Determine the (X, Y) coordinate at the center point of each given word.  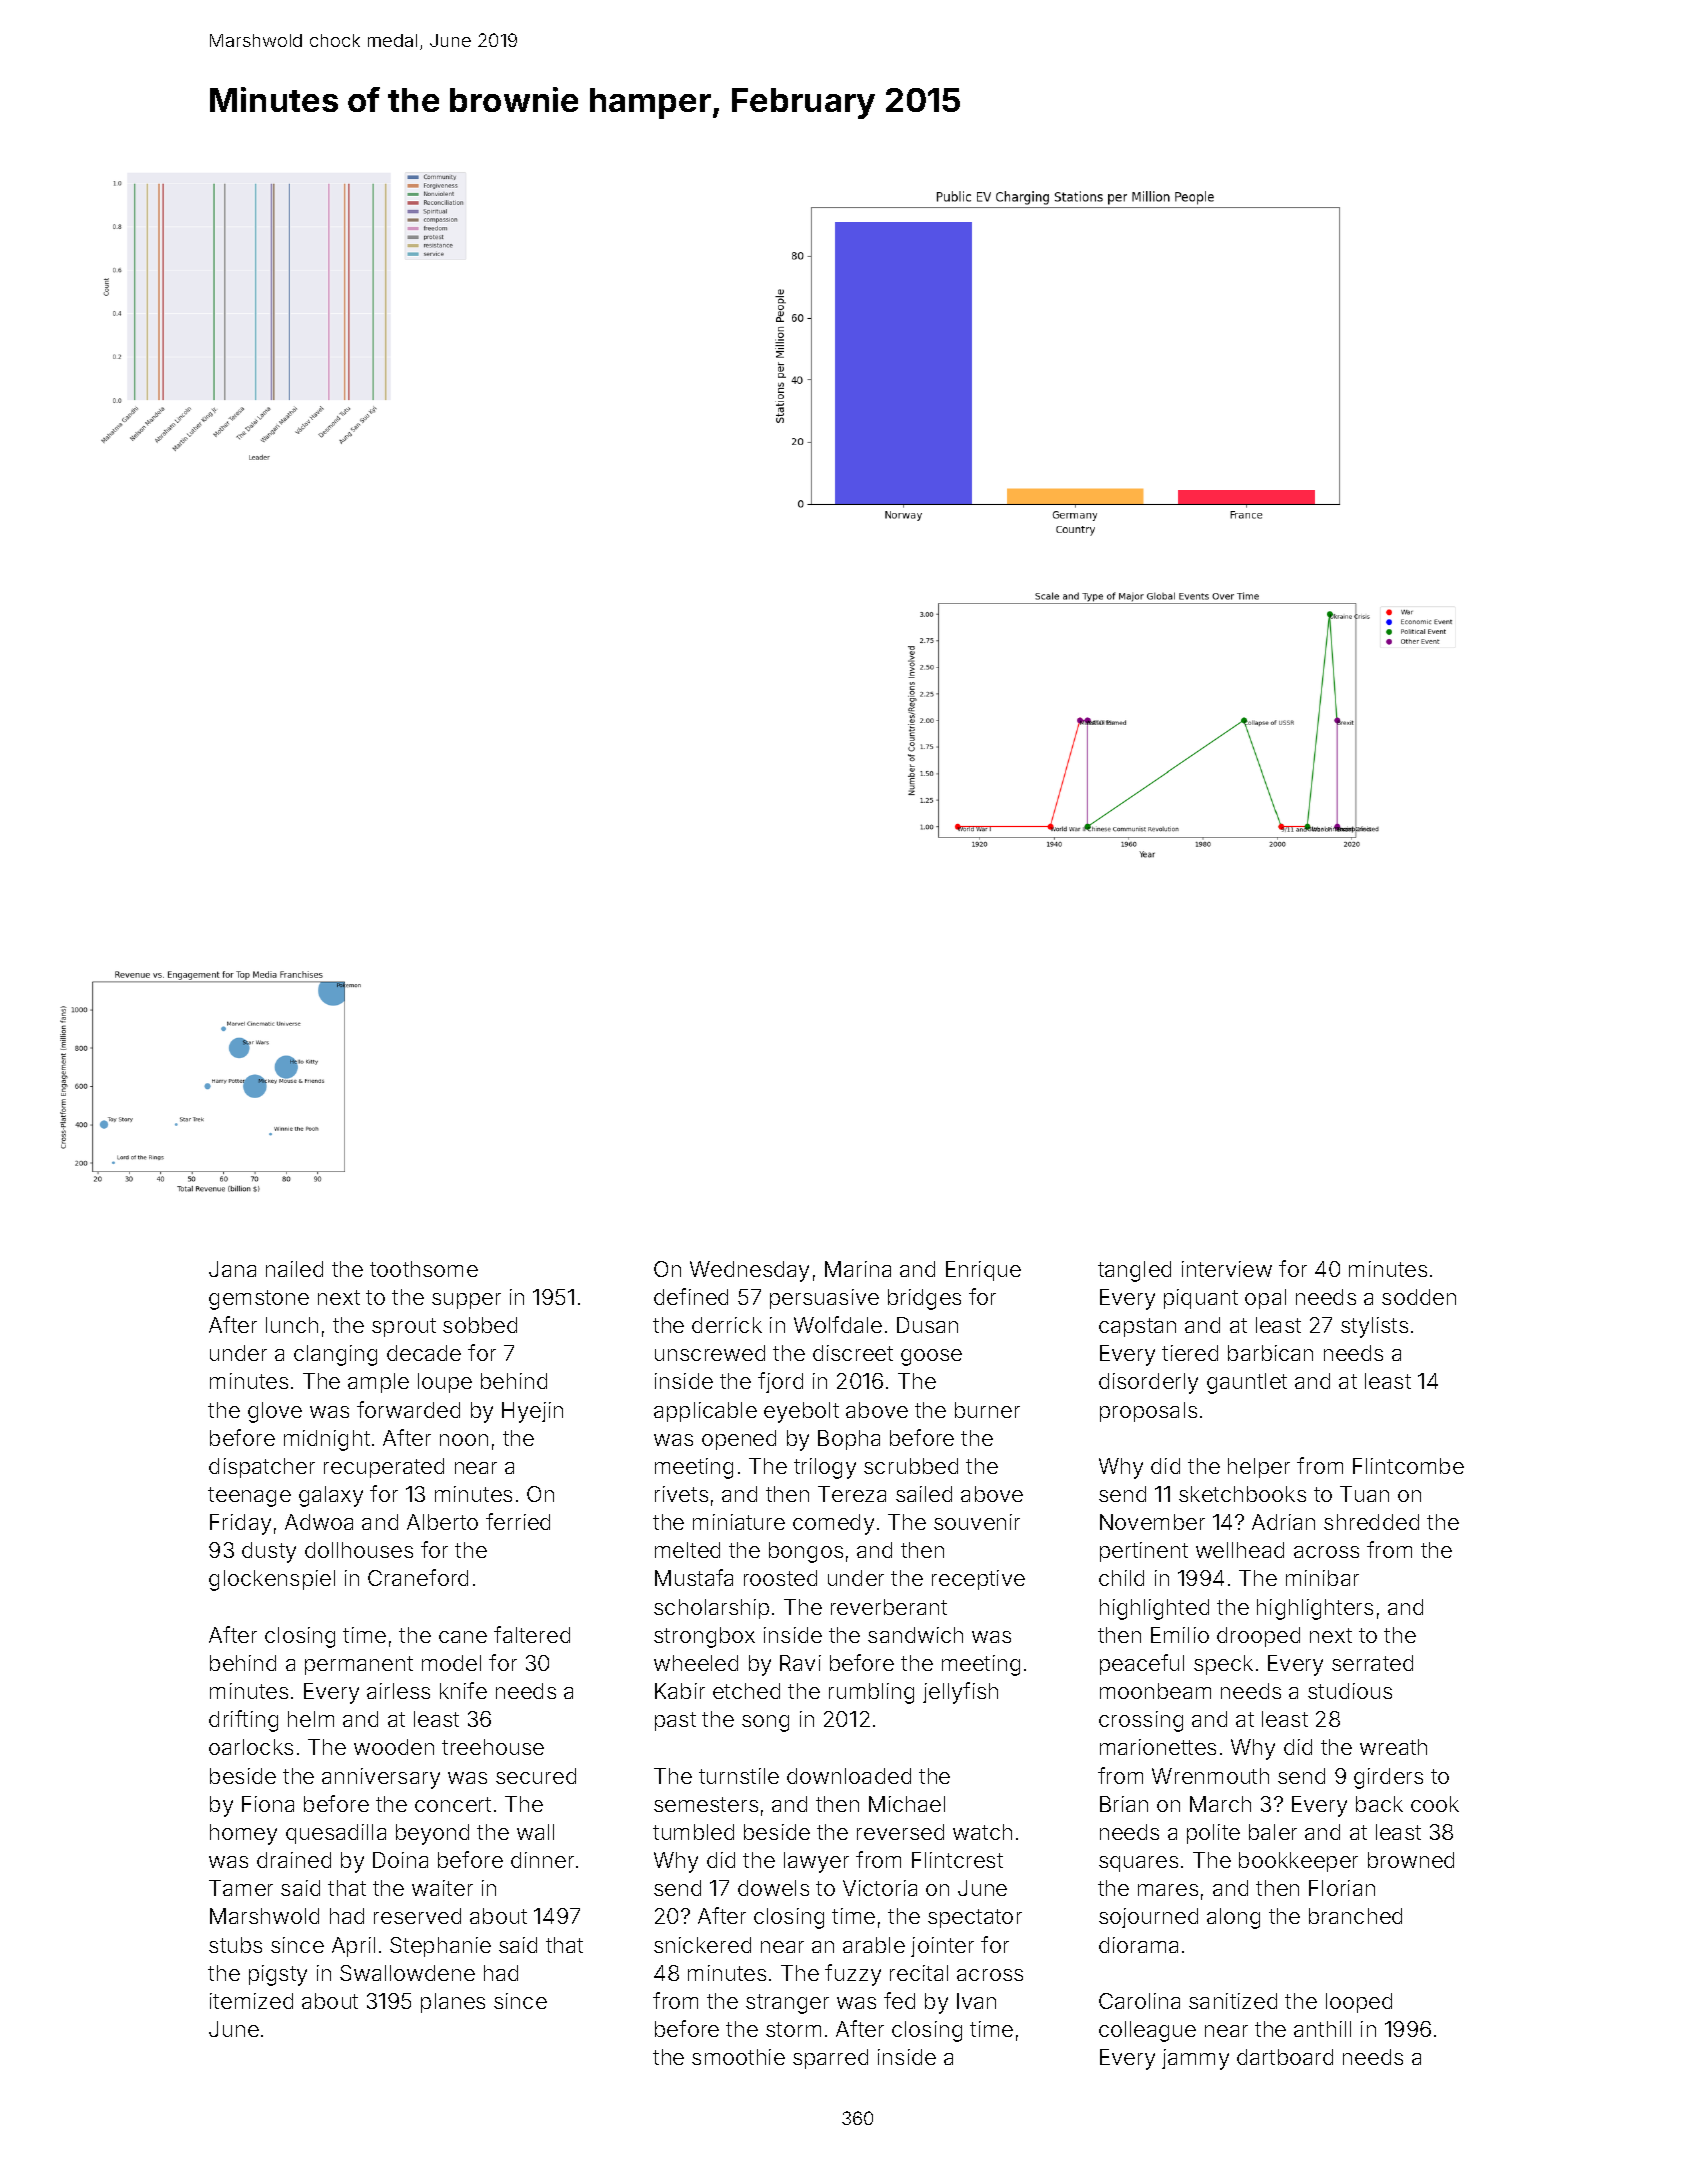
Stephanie (440, 1947)
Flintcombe (1408, 1466)
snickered (702, 1945)
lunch (292, 1325)
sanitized (1233, 2001)
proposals (1148, 1412)
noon (464, 1440)
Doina (400, 1860)
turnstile (739, 1776)
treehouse (493, 1747)
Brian (1124, 1804)
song (765, 1723)
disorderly (1148, 1383)
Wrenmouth (1210, 1776)
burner (987, 1410)
